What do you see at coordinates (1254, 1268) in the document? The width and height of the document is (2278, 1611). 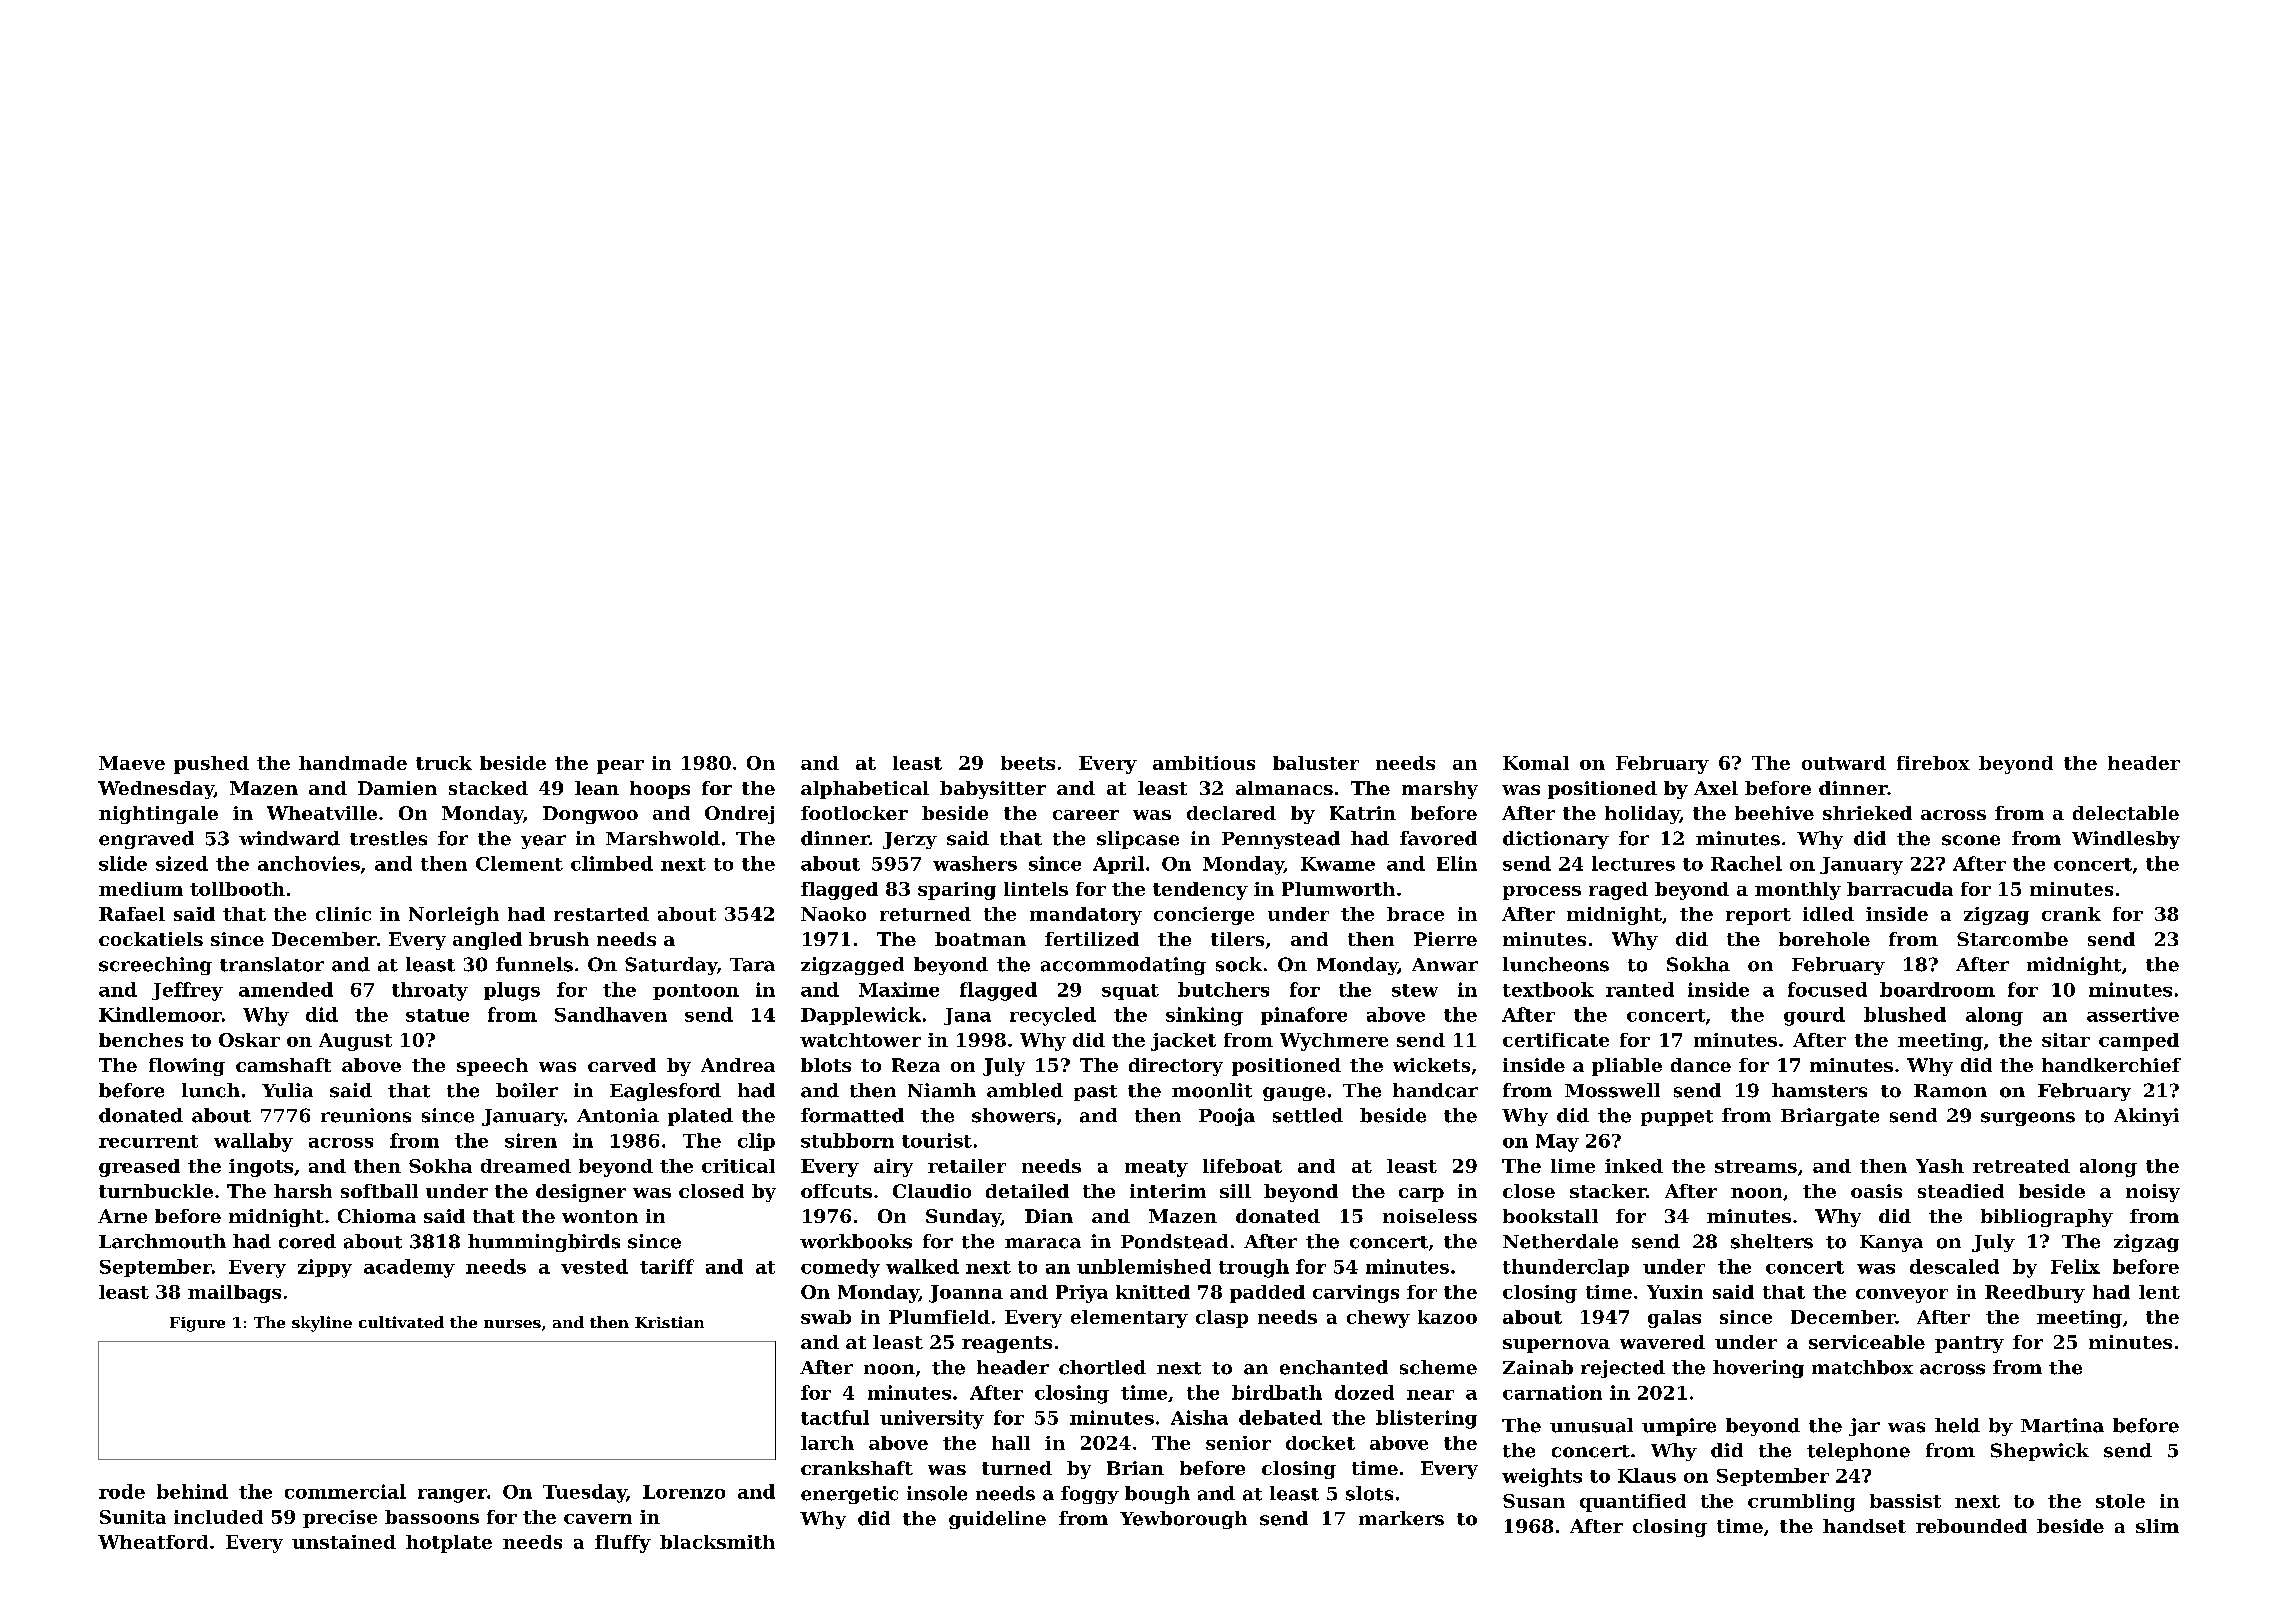 I see `trough` at bounding box center [1254, 1268].
